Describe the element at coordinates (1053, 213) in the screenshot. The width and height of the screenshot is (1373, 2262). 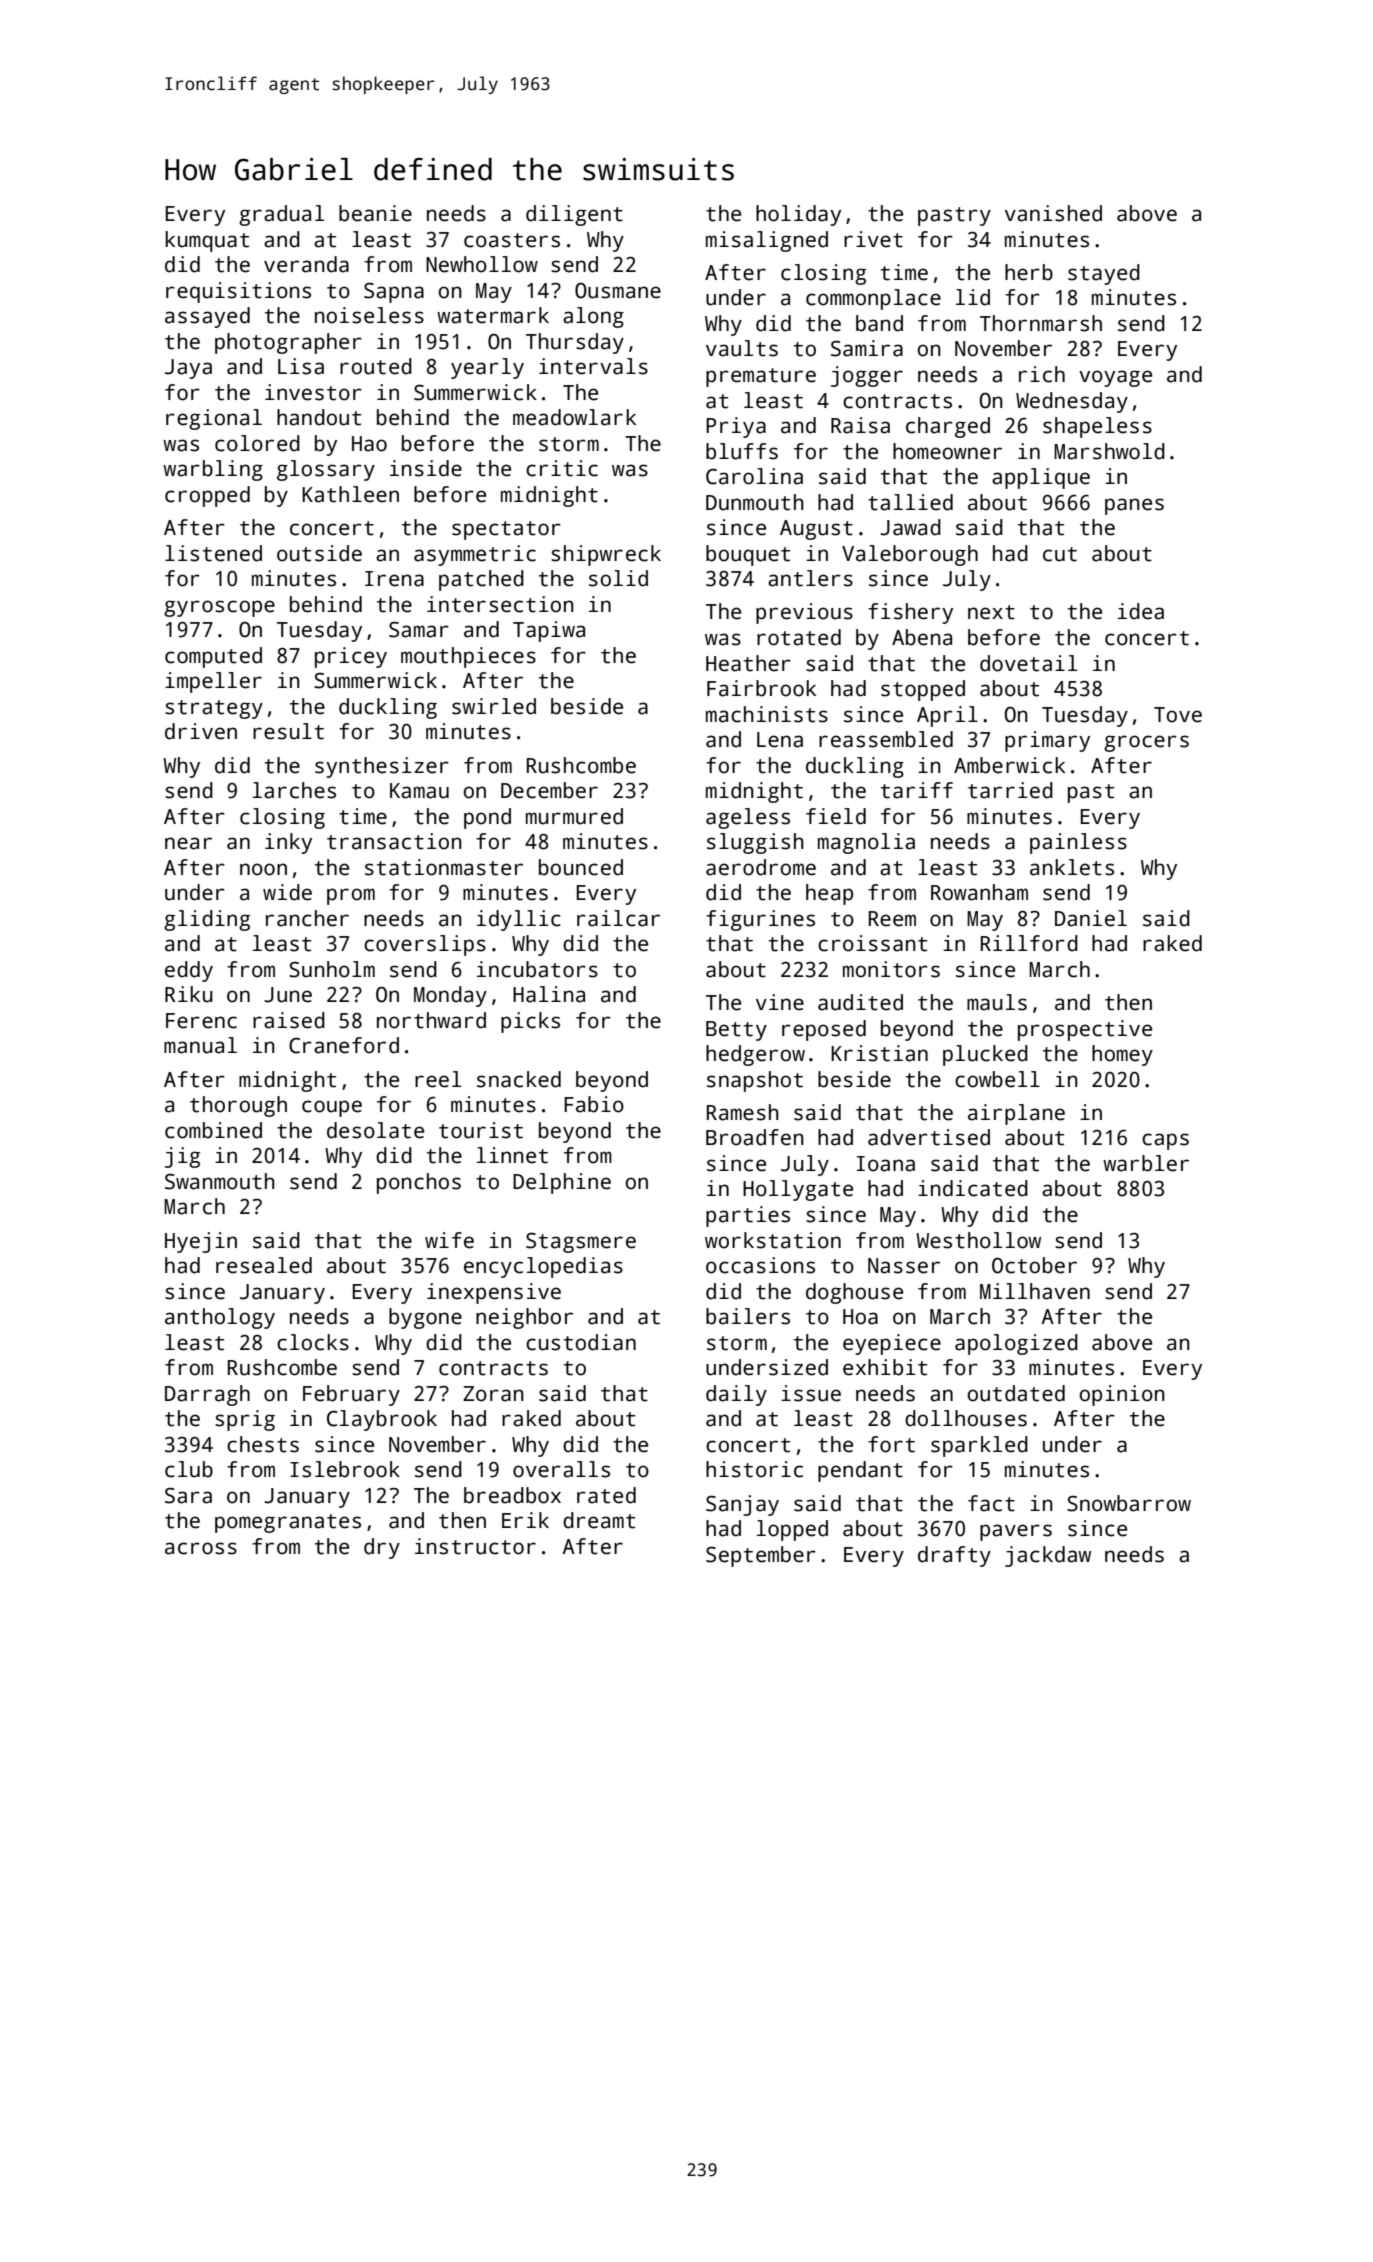
I see `vanished` at that location.
